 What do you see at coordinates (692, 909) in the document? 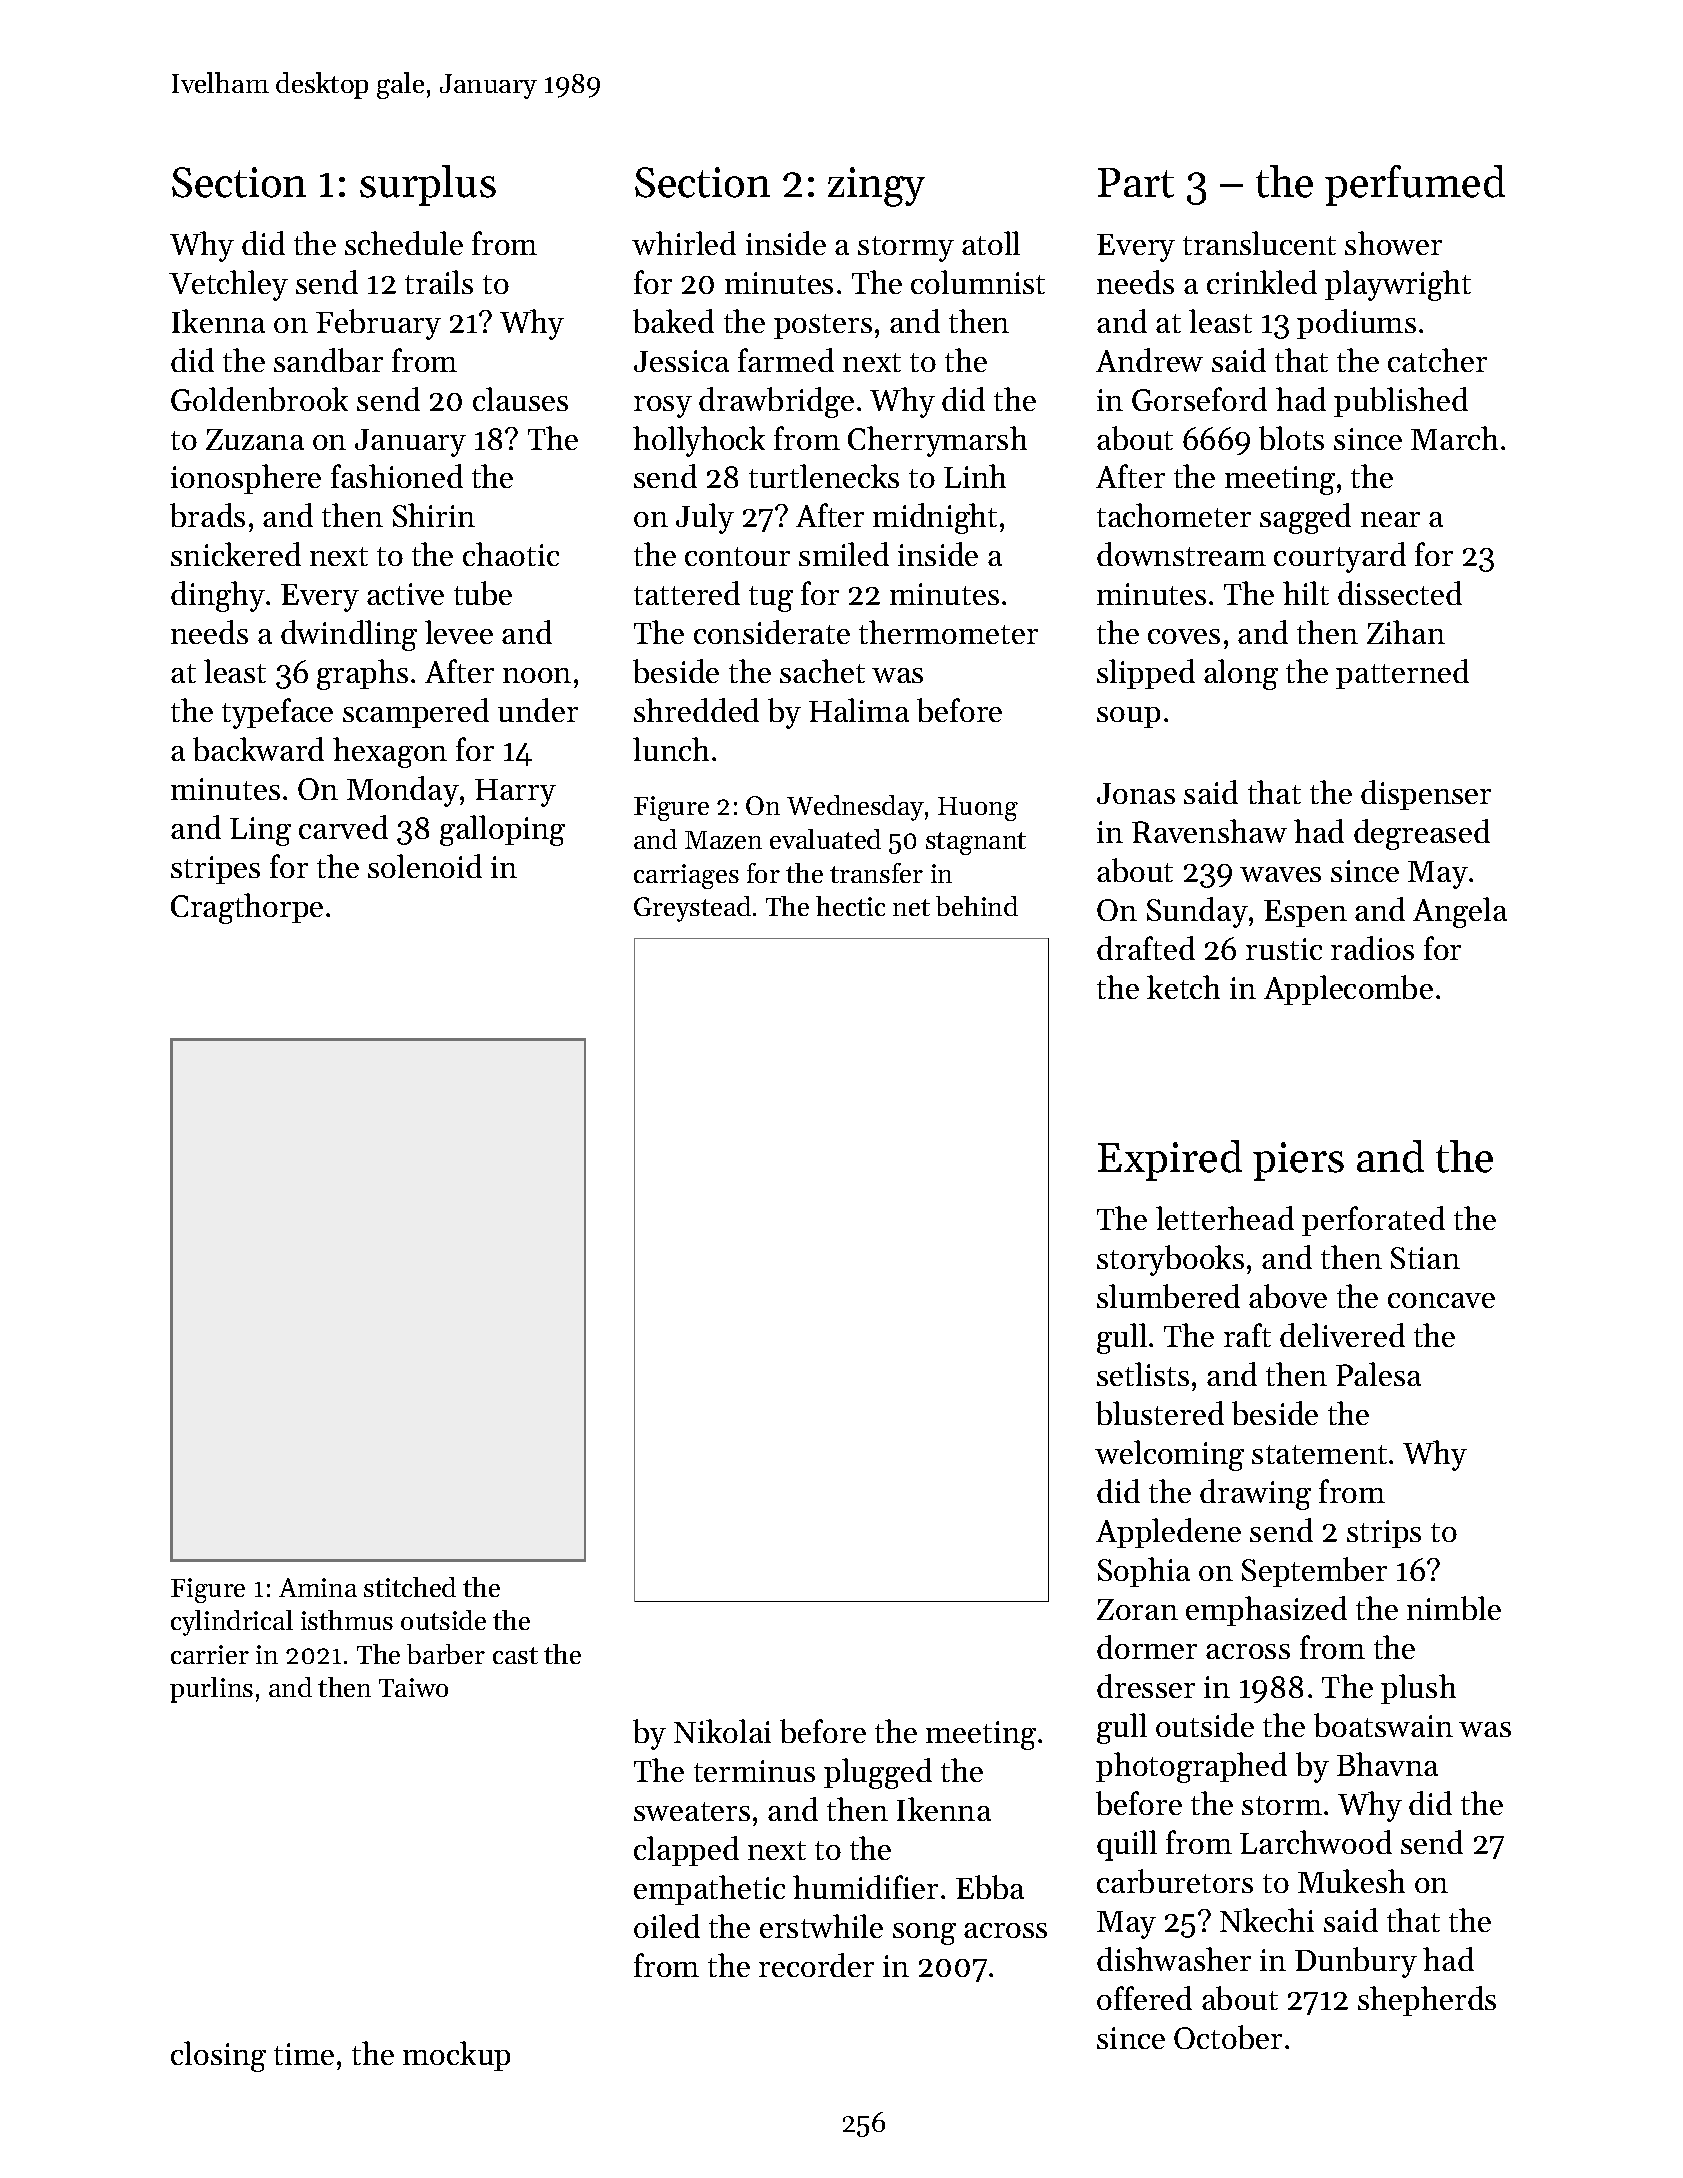
I see `Greystead` at bounding box center [692, 909].
